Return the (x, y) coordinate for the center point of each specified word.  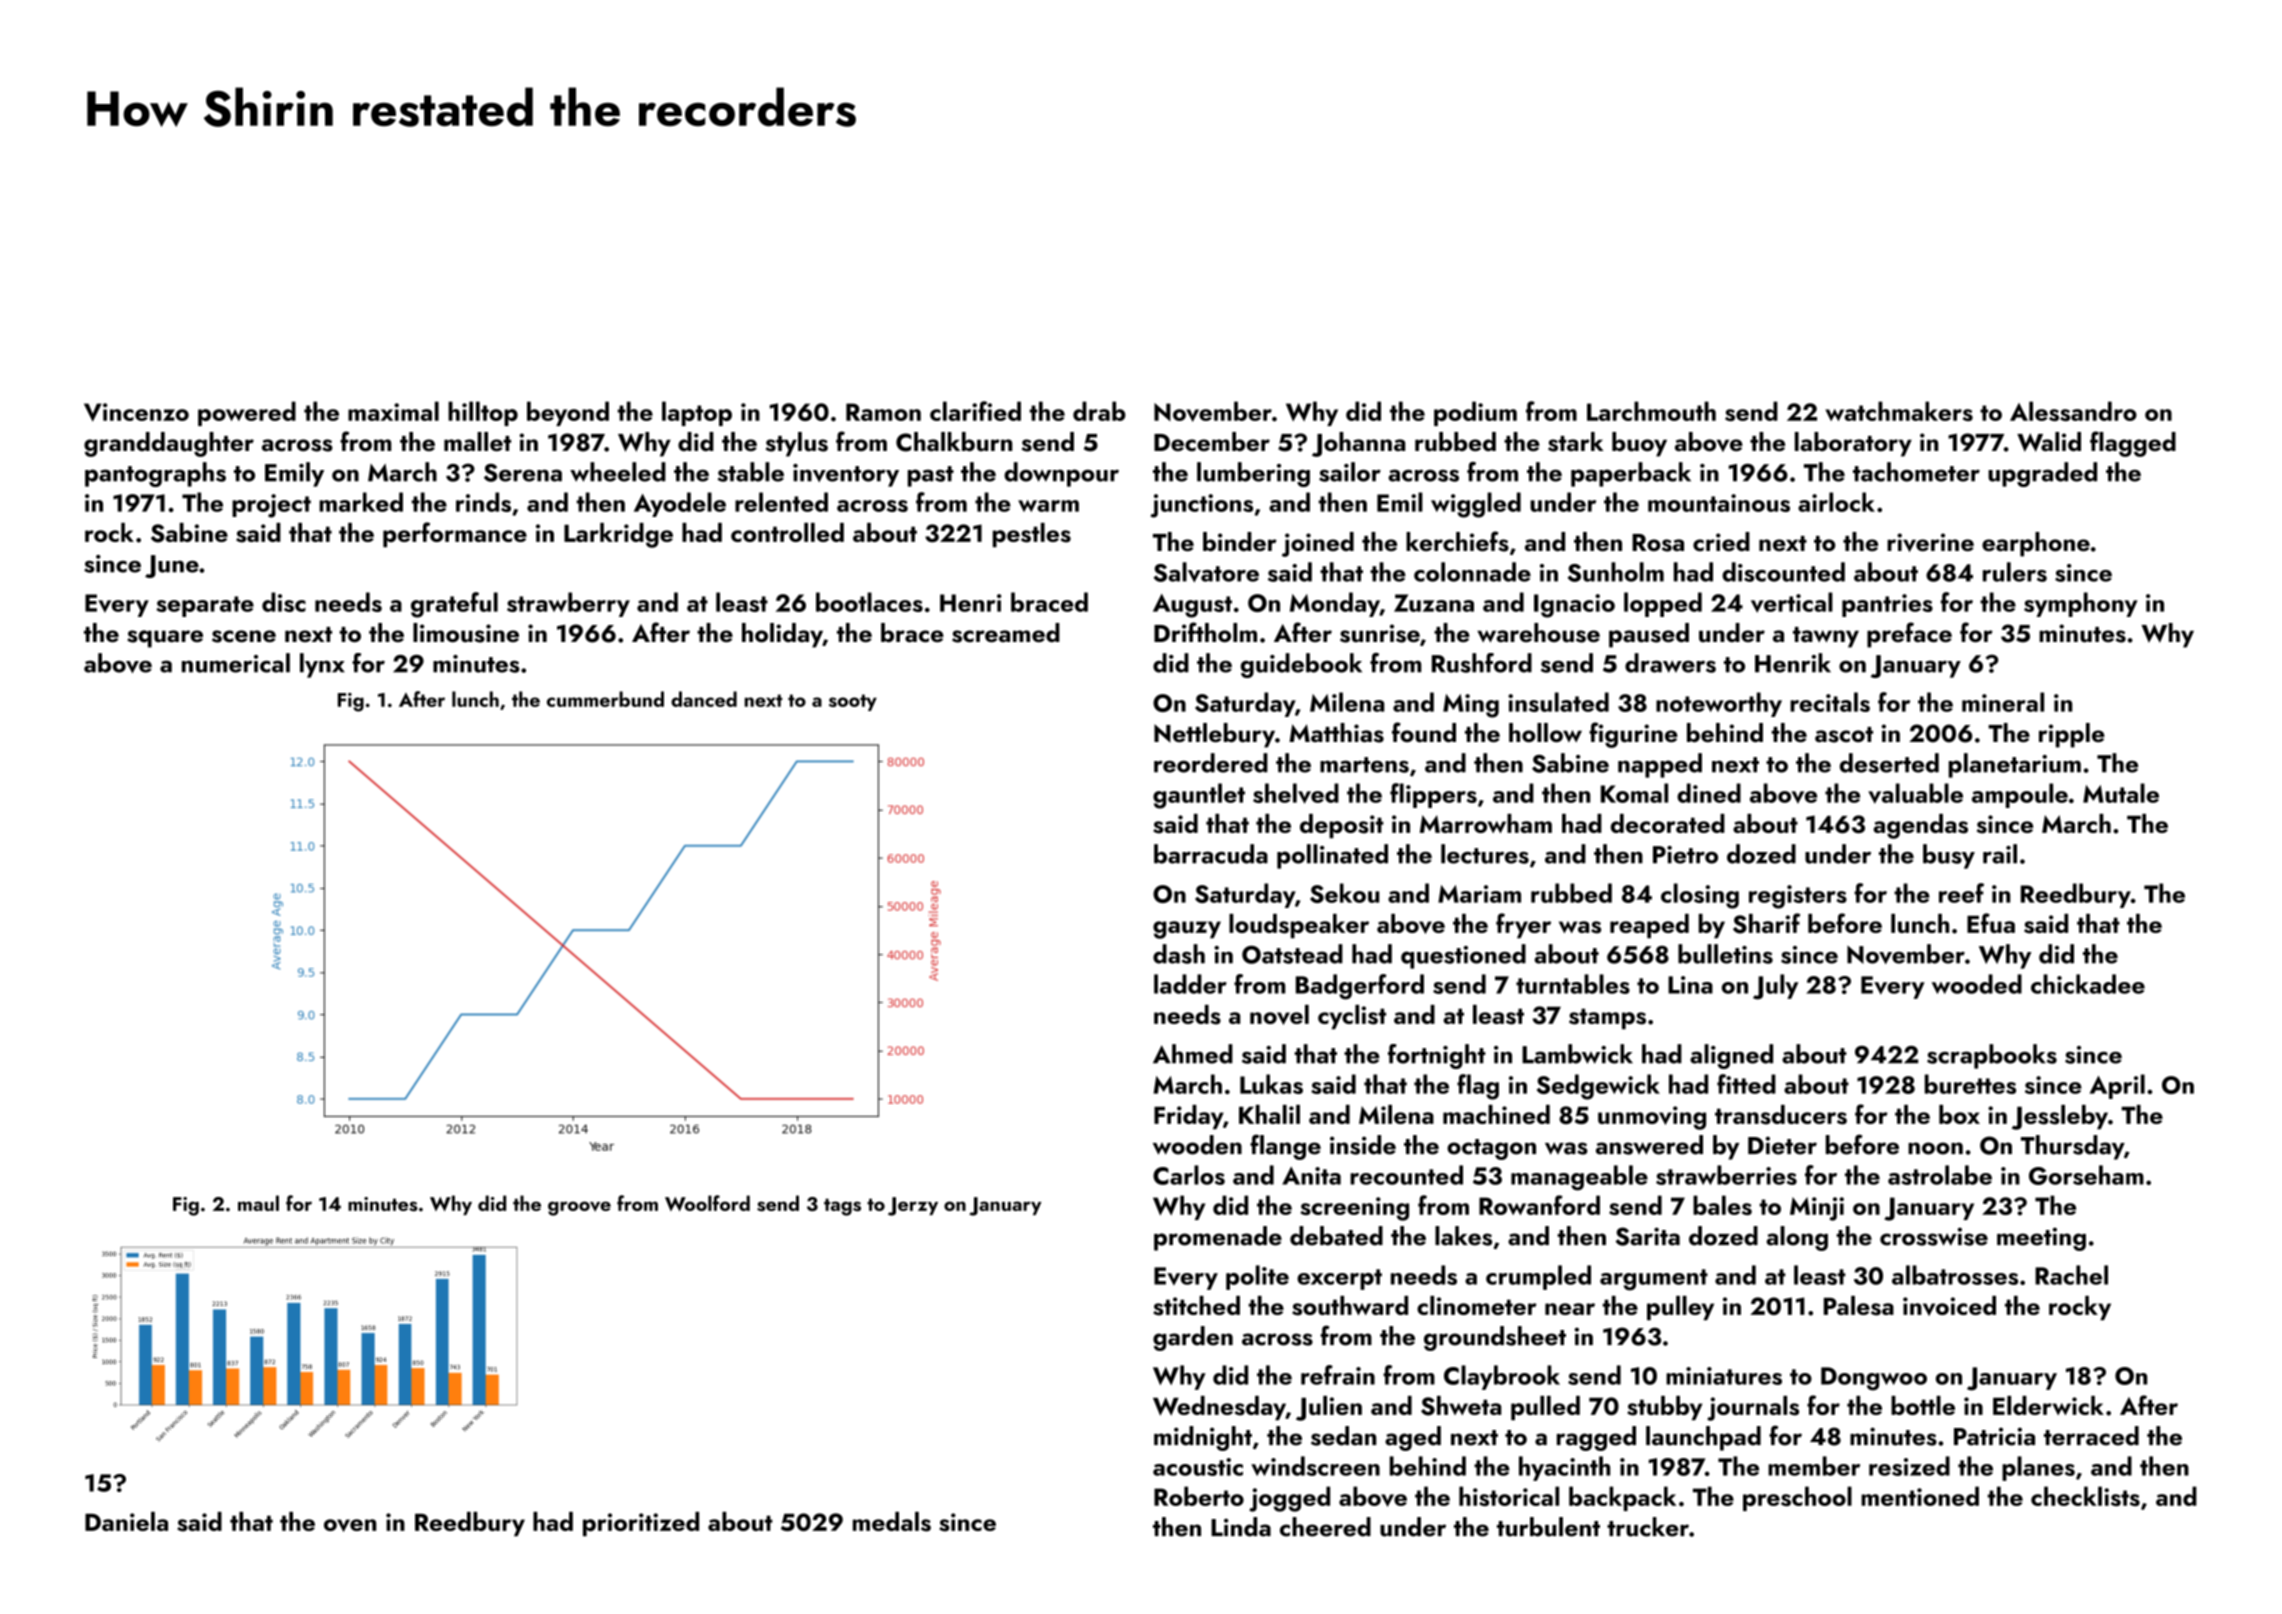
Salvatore (1206, 572)
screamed (1006, 633)
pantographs (155, 474)
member (1814, 1466)
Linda (1241, 1527)
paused (1649, 635)
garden (1193, 1338)
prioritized (641, 1524)
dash (1179, 954)
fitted (1746, 1084)
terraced (2091, 1436)
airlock (1836, 502)
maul (258, 1203)
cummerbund (605, 699)
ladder (1190, 984)
